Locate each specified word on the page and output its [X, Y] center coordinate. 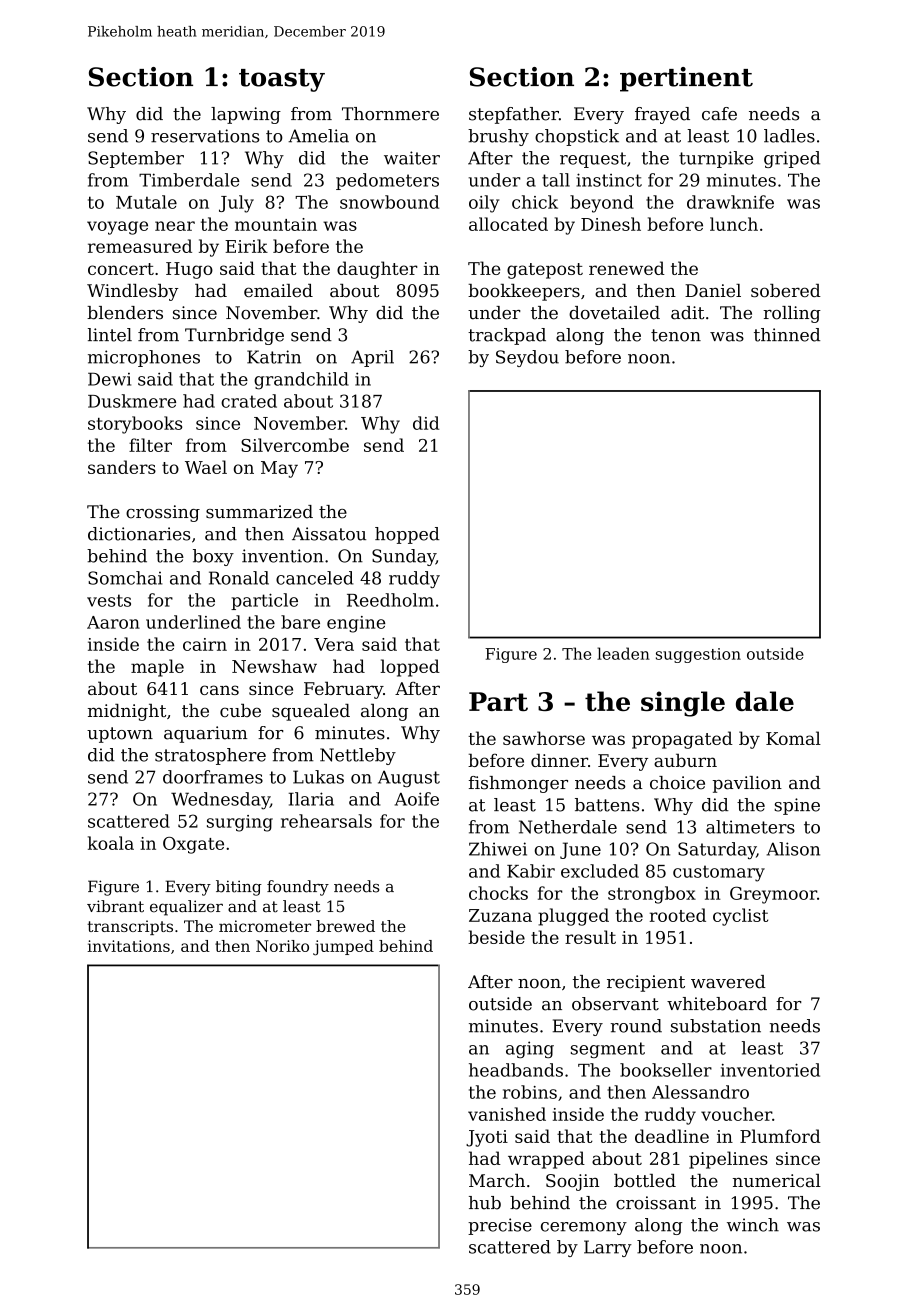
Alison [793, 849]
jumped [343, 948]
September [136, 159]
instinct [609, 180]
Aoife [417, 799]
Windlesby [132, 292]
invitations [128, 946]
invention [283, 556]
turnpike [716, 159]
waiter [412, 158]
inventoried [770, 1070]
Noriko [282, 946]
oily [484, 204]
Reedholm [390, 600]
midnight [127, 712]
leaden [623, 653]
